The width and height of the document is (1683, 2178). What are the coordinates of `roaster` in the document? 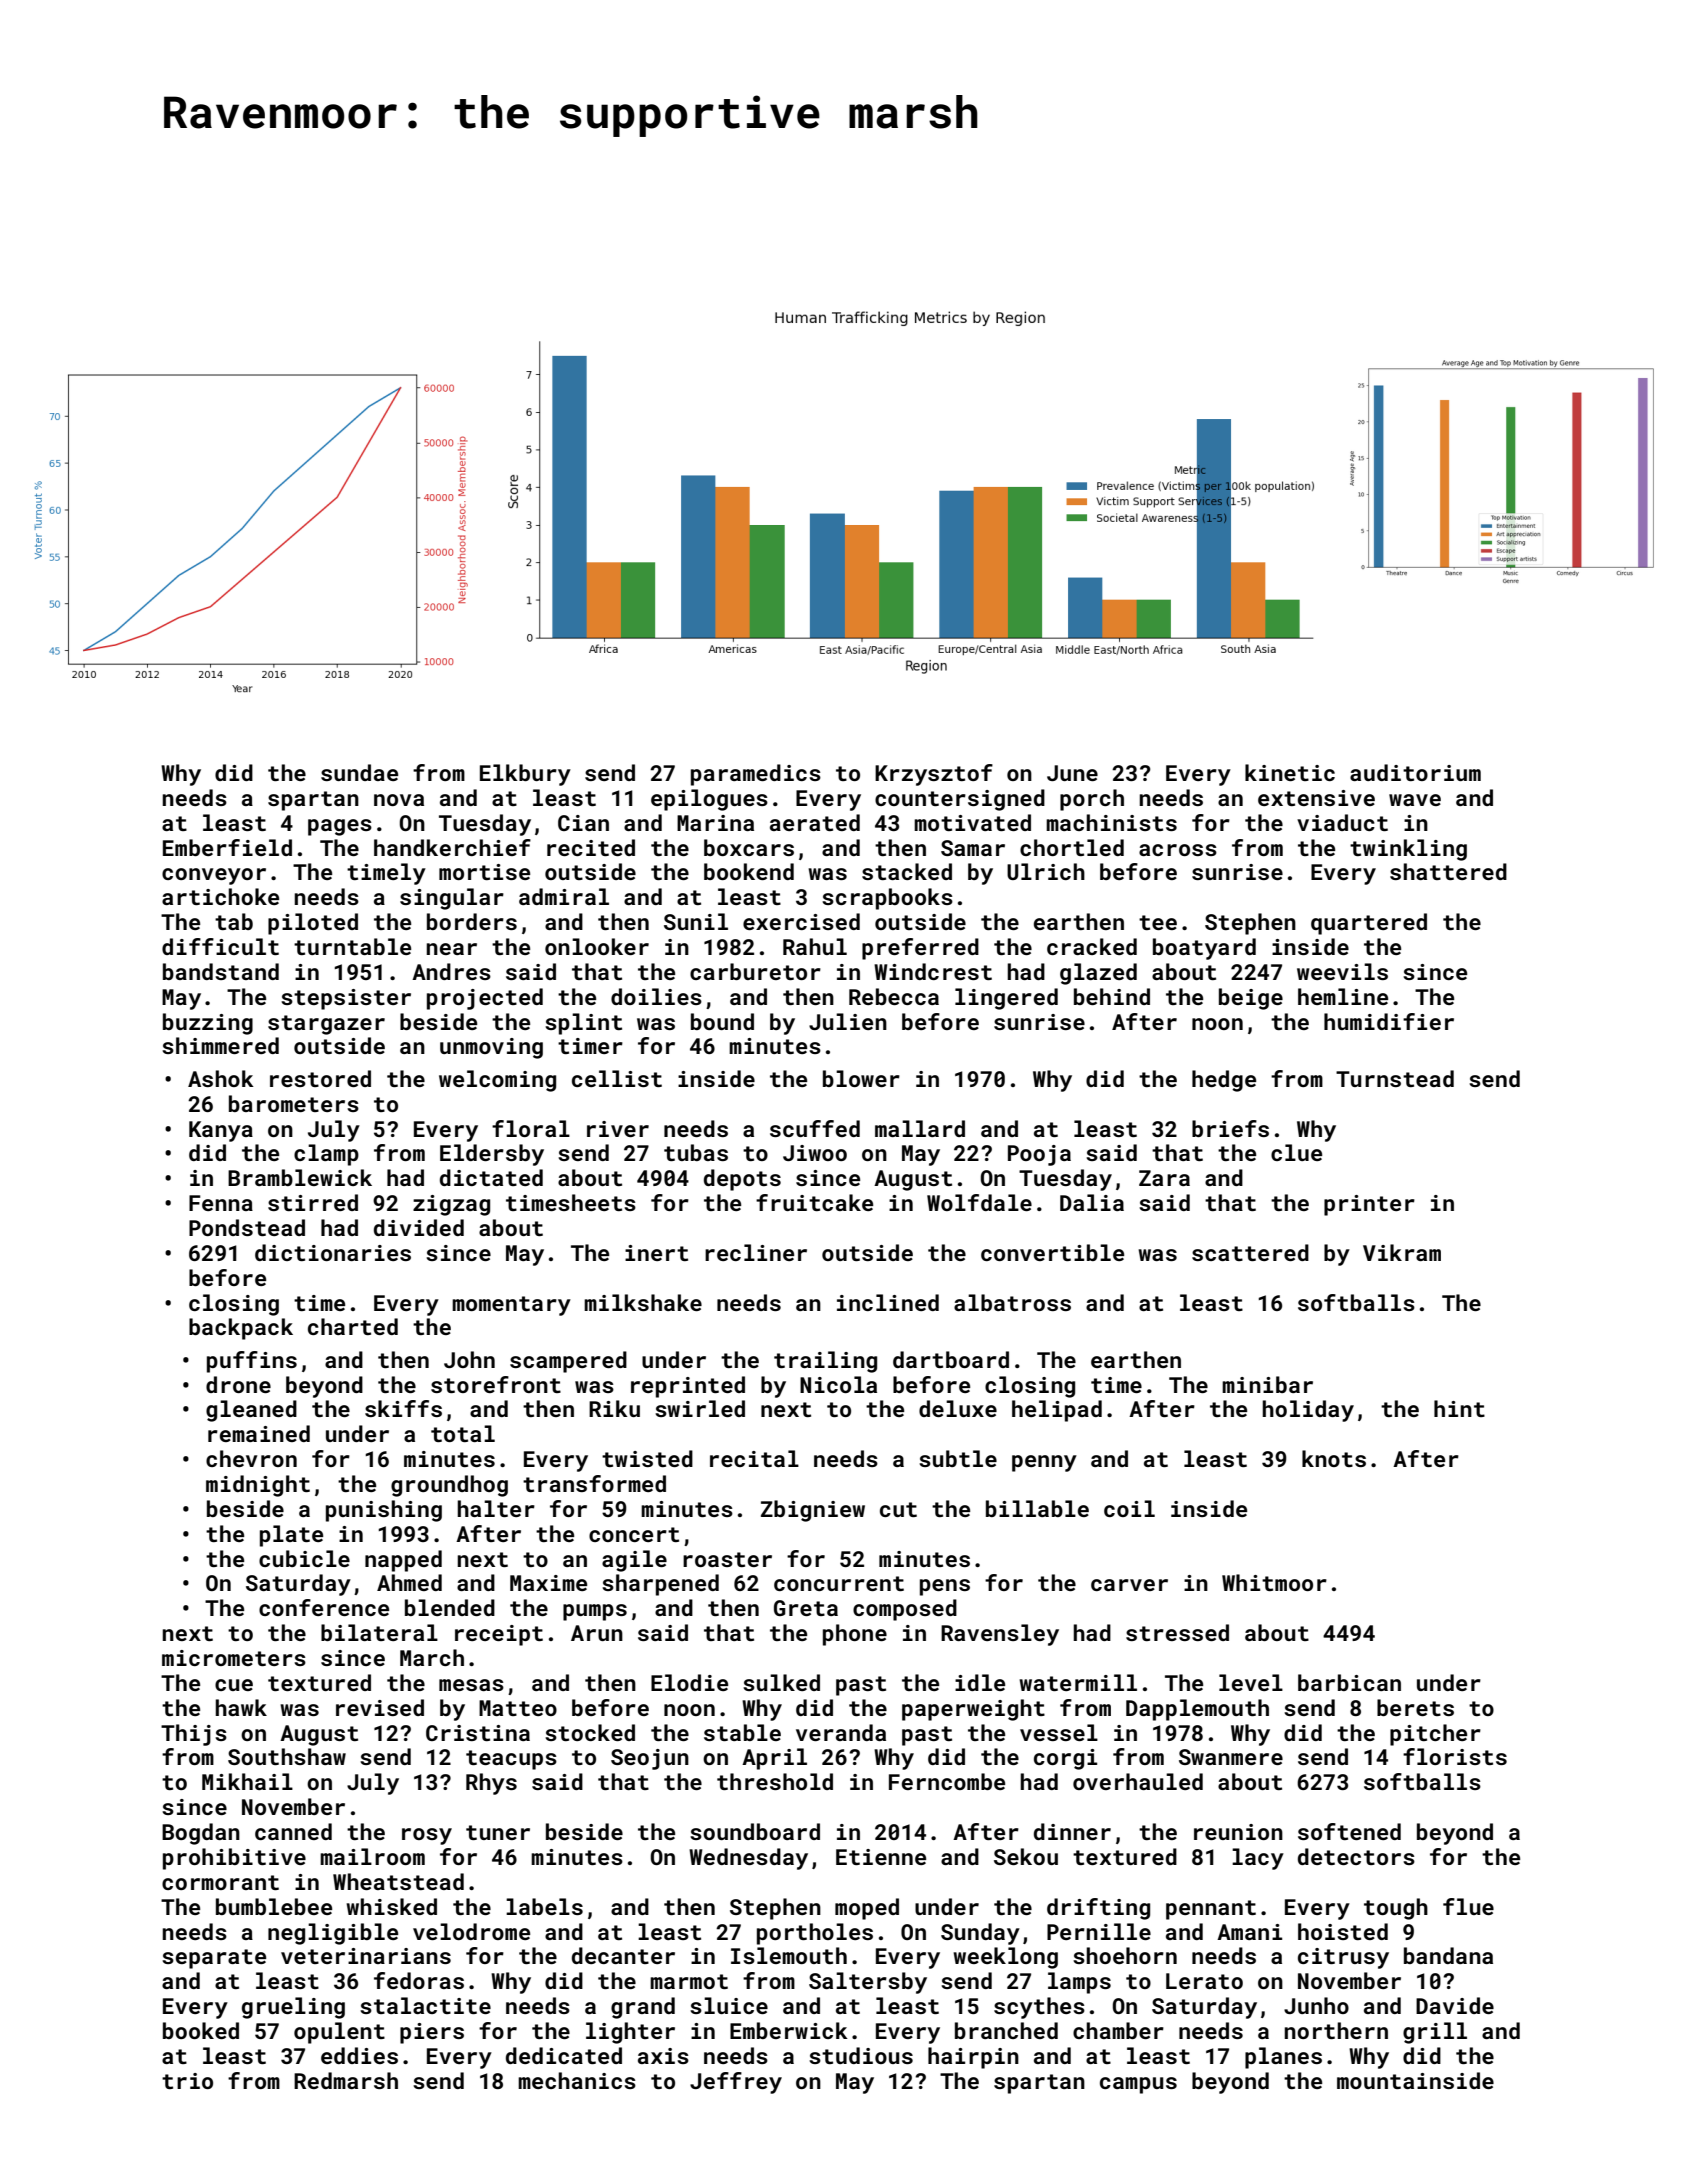 It's located at (727, 1559).
